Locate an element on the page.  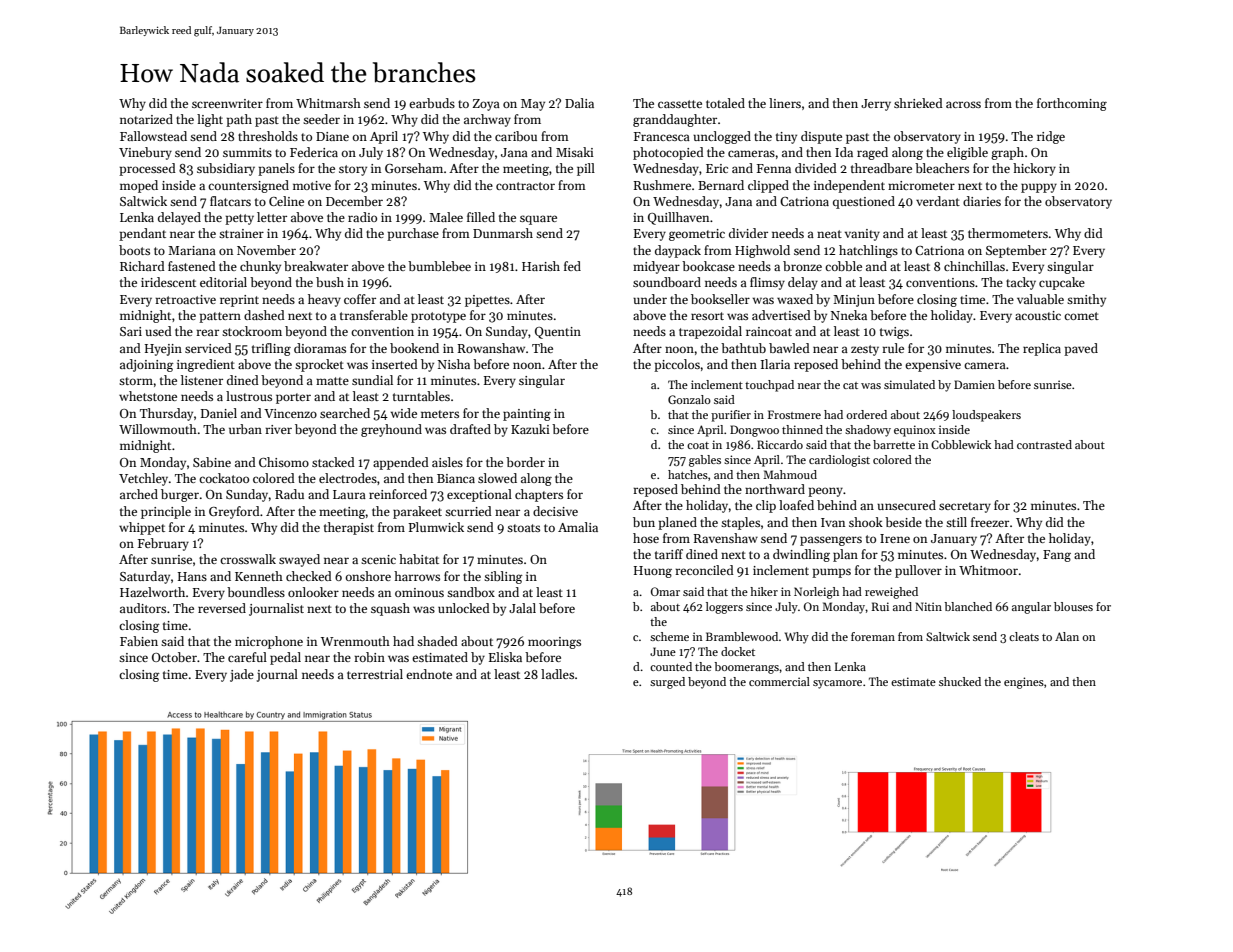
shrieked is located at coordinates (918, 103).
